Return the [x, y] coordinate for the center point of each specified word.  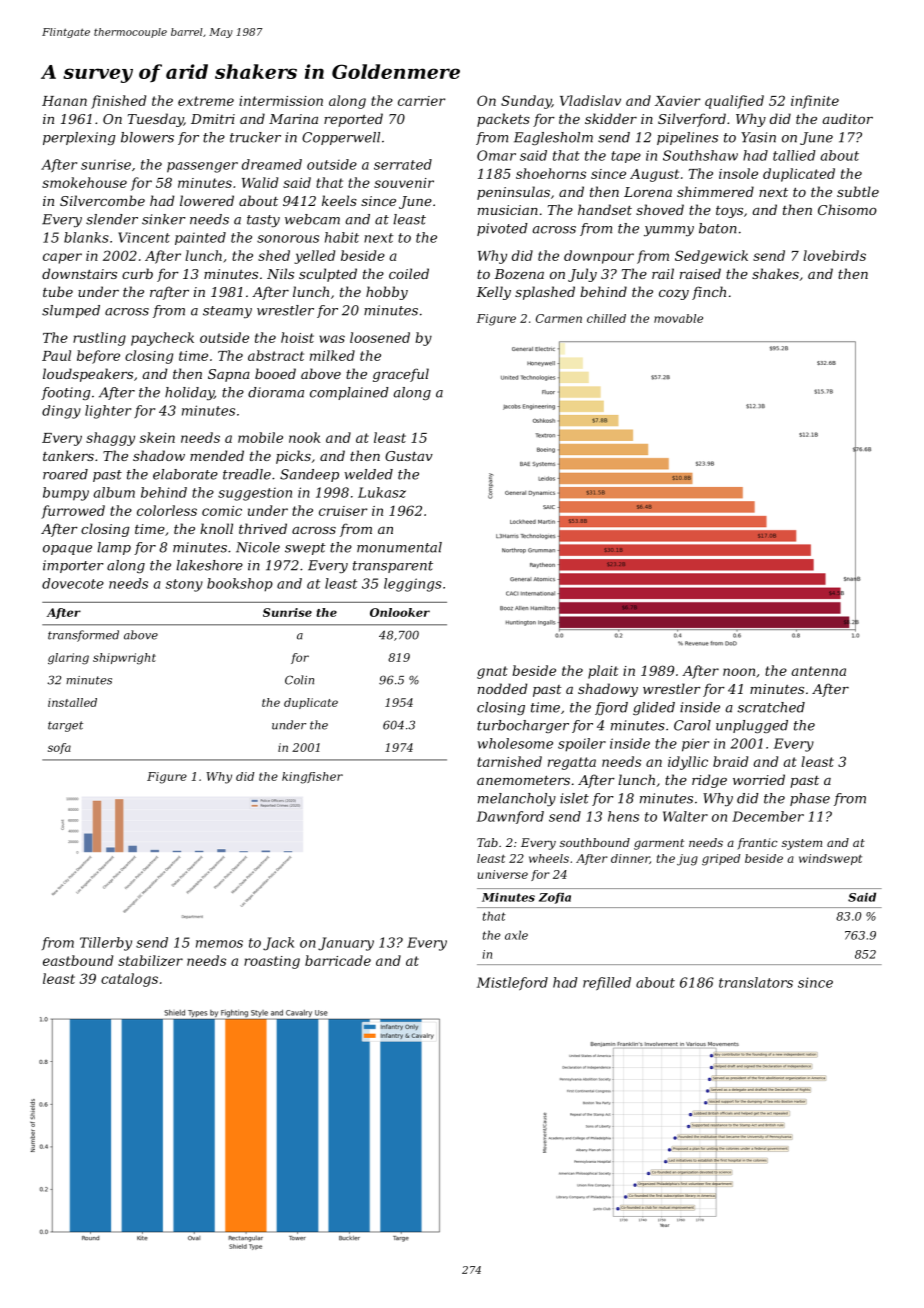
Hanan [64, 101]
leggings [413, 585]
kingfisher [312, 778]
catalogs [129, 980]
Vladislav [590, 100]
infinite [815, 102]
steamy [227, 312]
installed [72, 702]
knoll [216, 528]
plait [603, 672]
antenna [818, 671]
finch [709, 293]
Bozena [519, 274]
